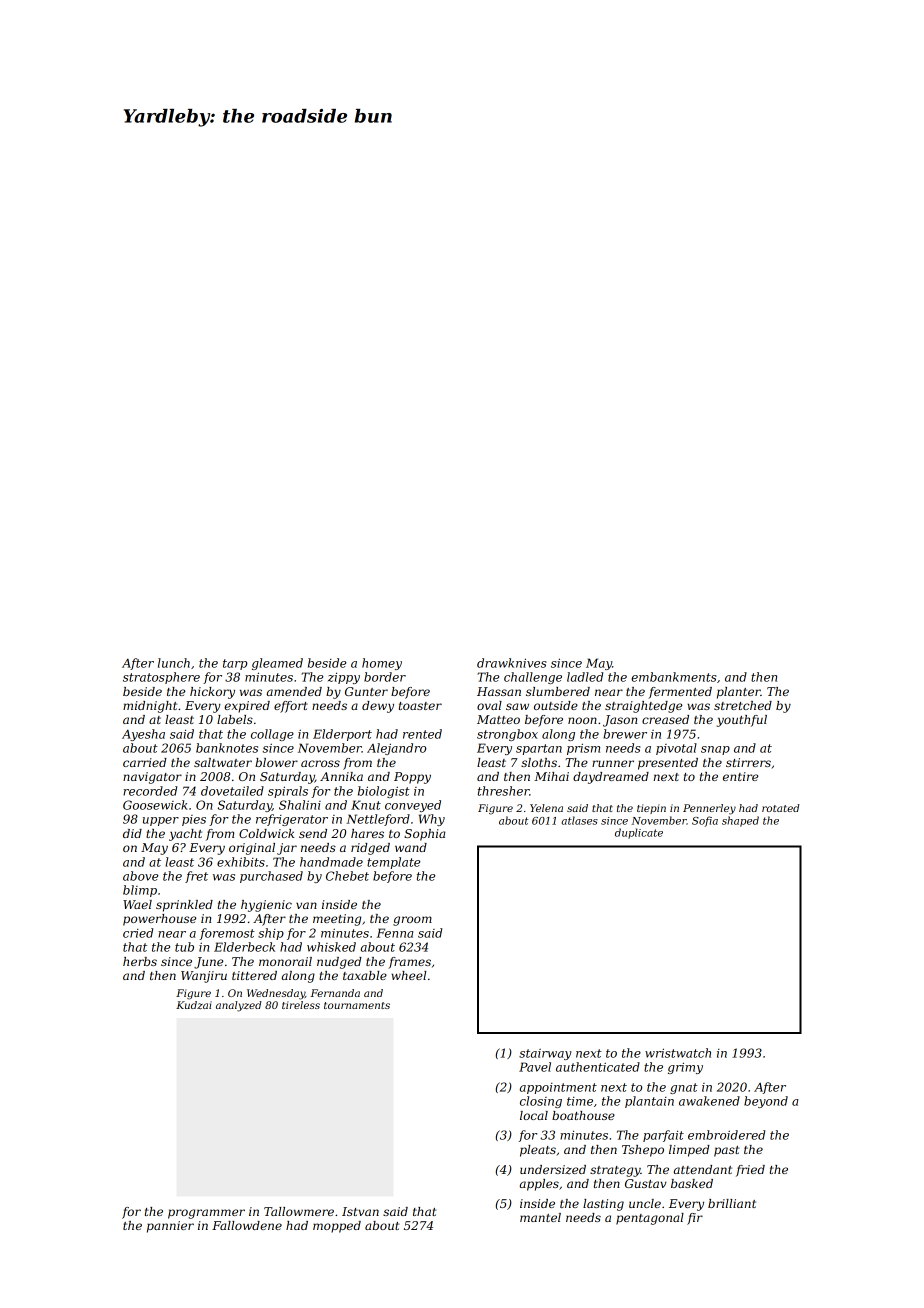  What do you see at coordinates (227, 748) in the document?
I see `banknotes` at bounding box center [227, 748].
